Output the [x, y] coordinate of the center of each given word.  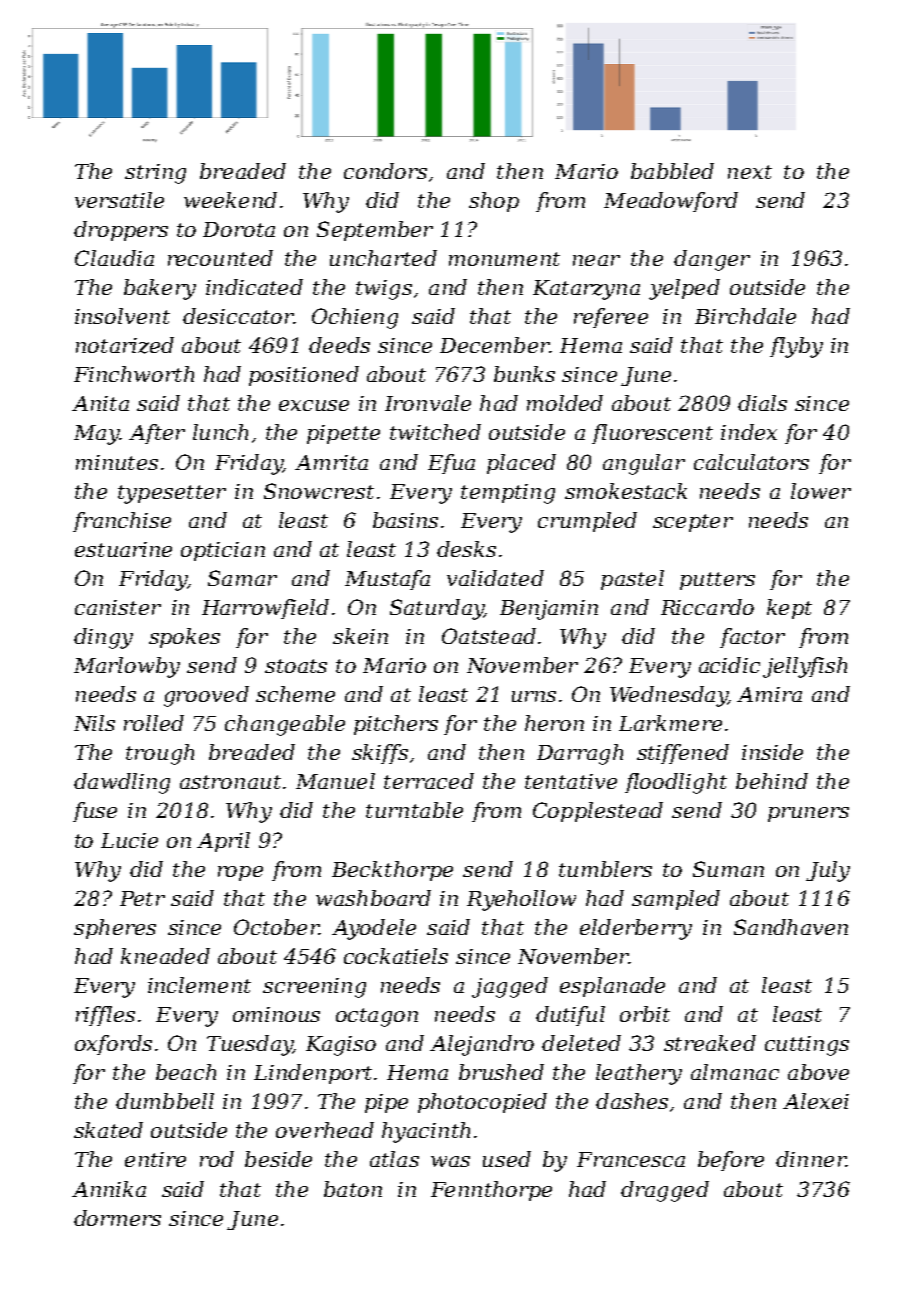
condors [385, 171]
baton [353, 1189]
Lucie [129, 840]
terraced [429, 781]
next [750, 172]
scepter [693, 523]
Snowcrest [319, 491]
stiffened [683, 754]
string [155, 174]
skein [360, 636]
